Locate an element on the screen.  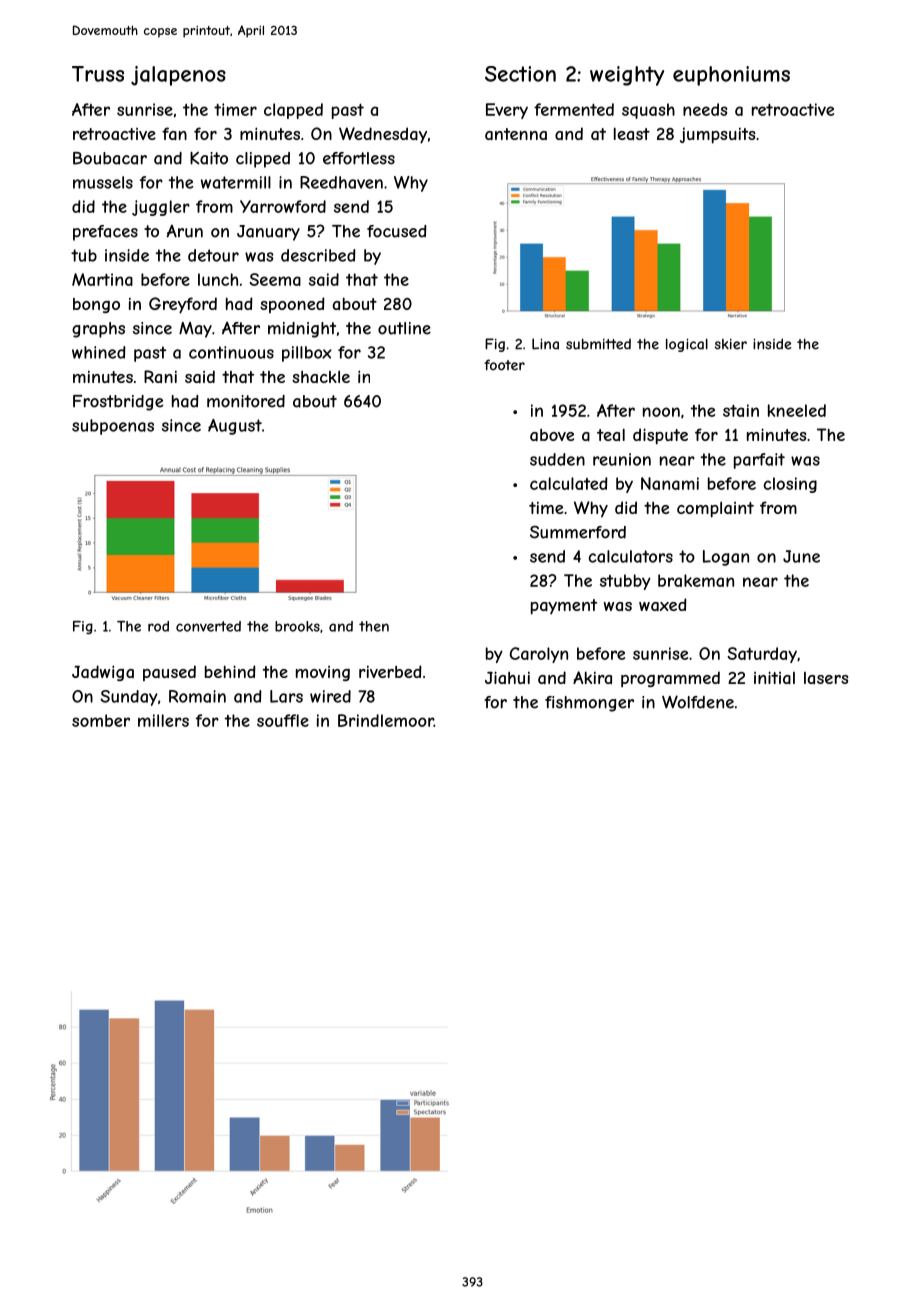
Lina is located at coordinates (545, 344).
